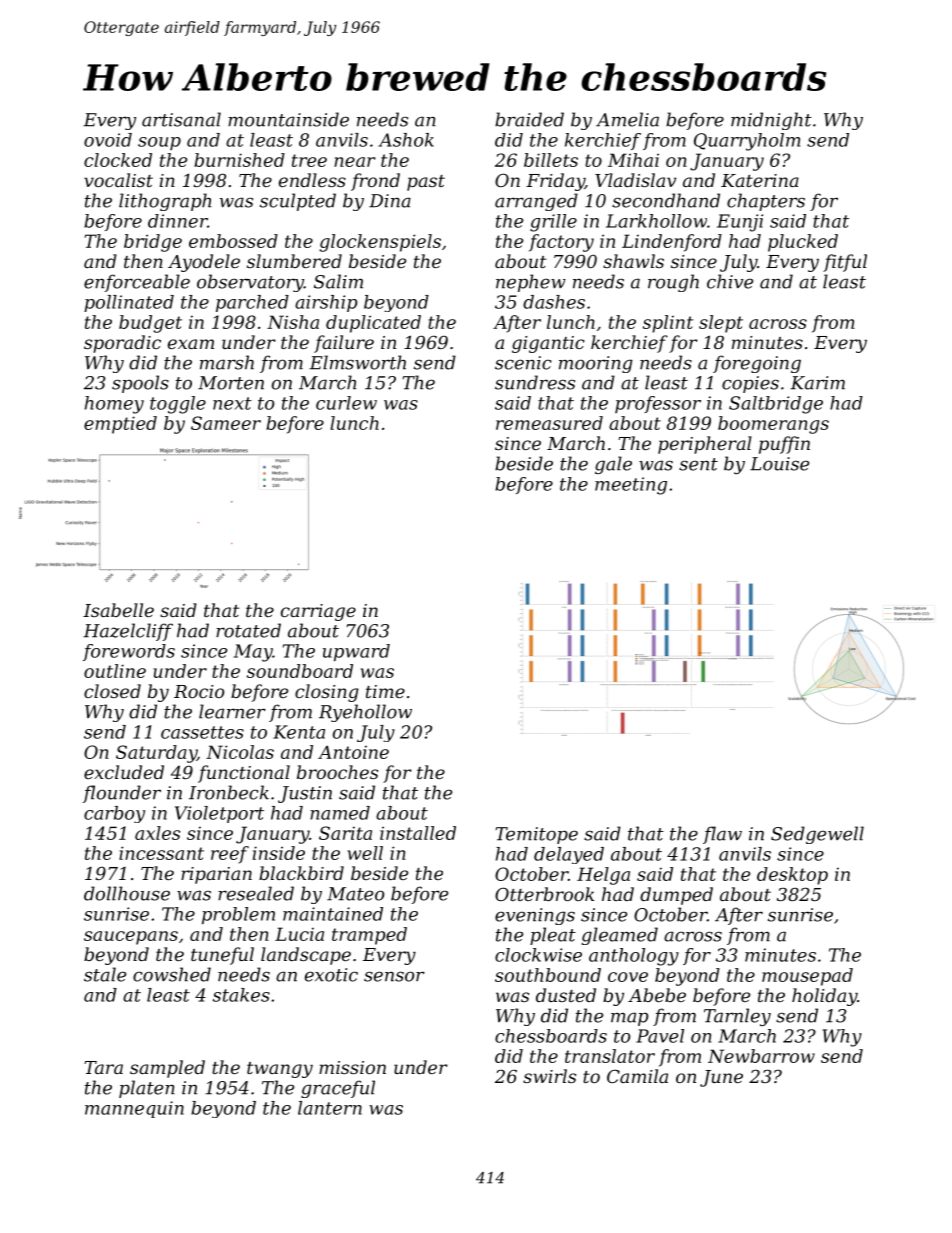 This page has width=952, height=1233. I want to click on flaw, so click(722, 835).
